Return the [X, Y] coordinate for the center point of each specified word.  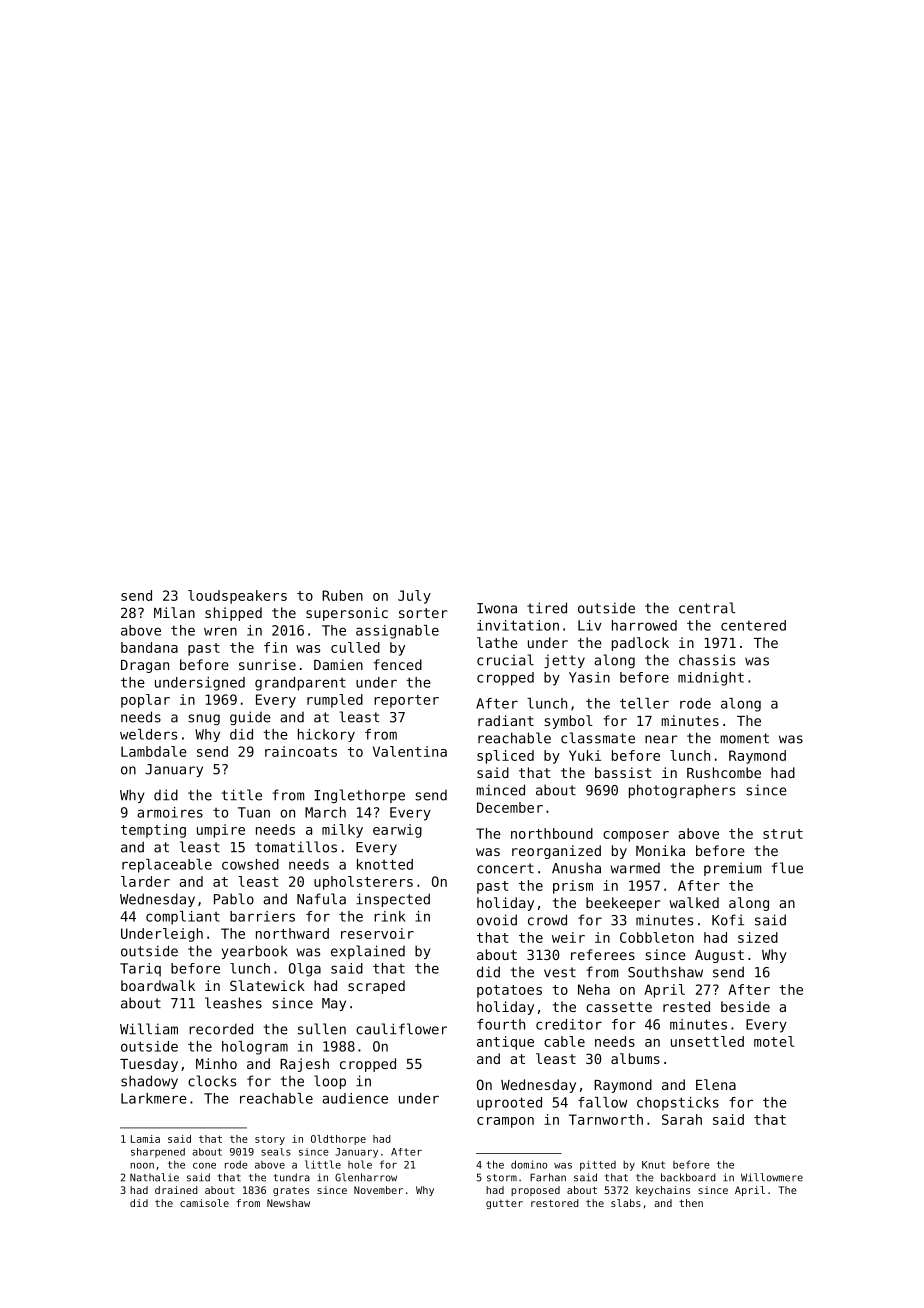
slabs [626, 1203]
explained [368, 952]
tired [547, 608]
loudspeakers [237, 597]
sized [758, 937]
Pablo [234, 899]
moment [744, 738]
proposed [535, 1191]
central [707, 608]
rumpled [335, 701]
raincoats [301, 751]
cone [204, 1166]
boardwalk [158, 985]
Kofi [728, 920]
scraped [376, 987]
